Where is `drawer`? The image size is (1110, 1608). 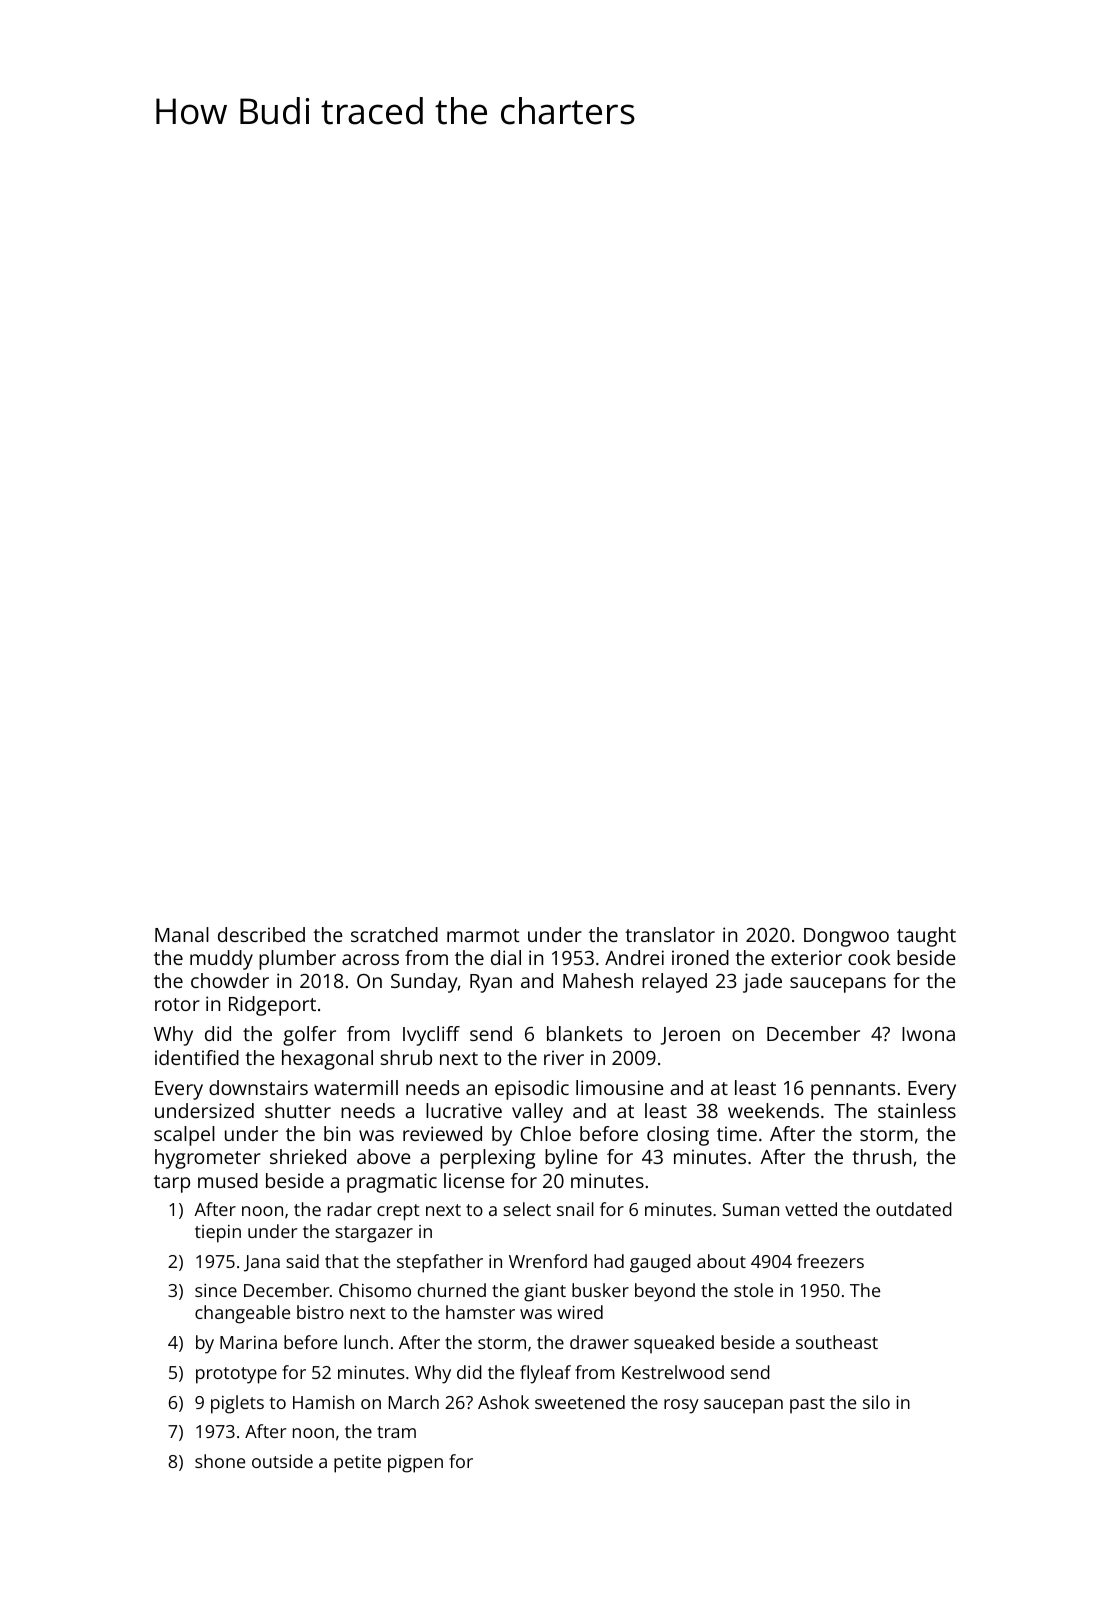
drawer is located at coordinates (599, 1342).
